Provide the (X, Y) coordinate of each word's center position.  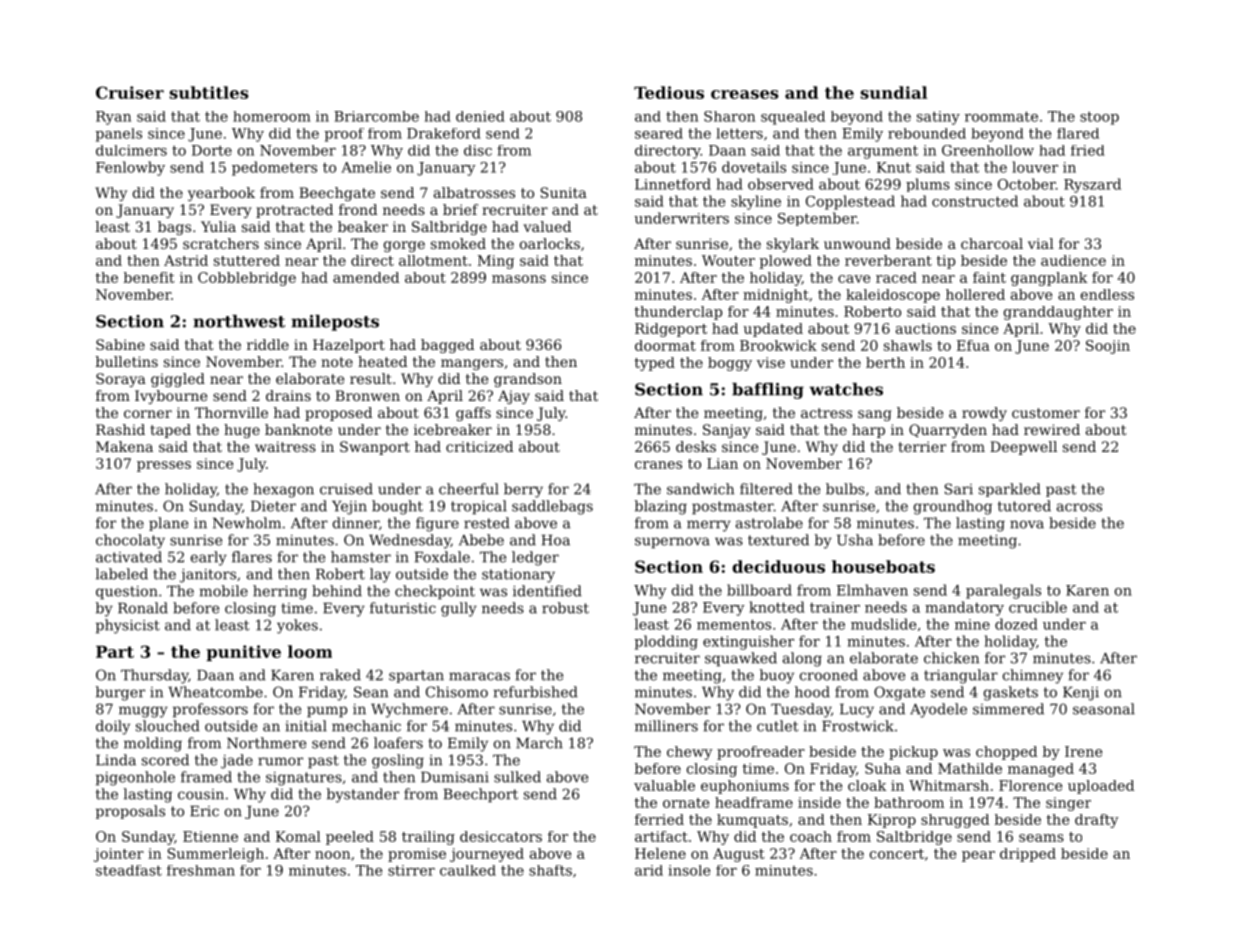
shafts (550, 870)
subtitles (209, 92)
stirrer (411, 870)
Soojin (1108, 347)
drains (288, 395)
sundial (894, 92)
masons (519, 279)
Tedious (669, 92)
